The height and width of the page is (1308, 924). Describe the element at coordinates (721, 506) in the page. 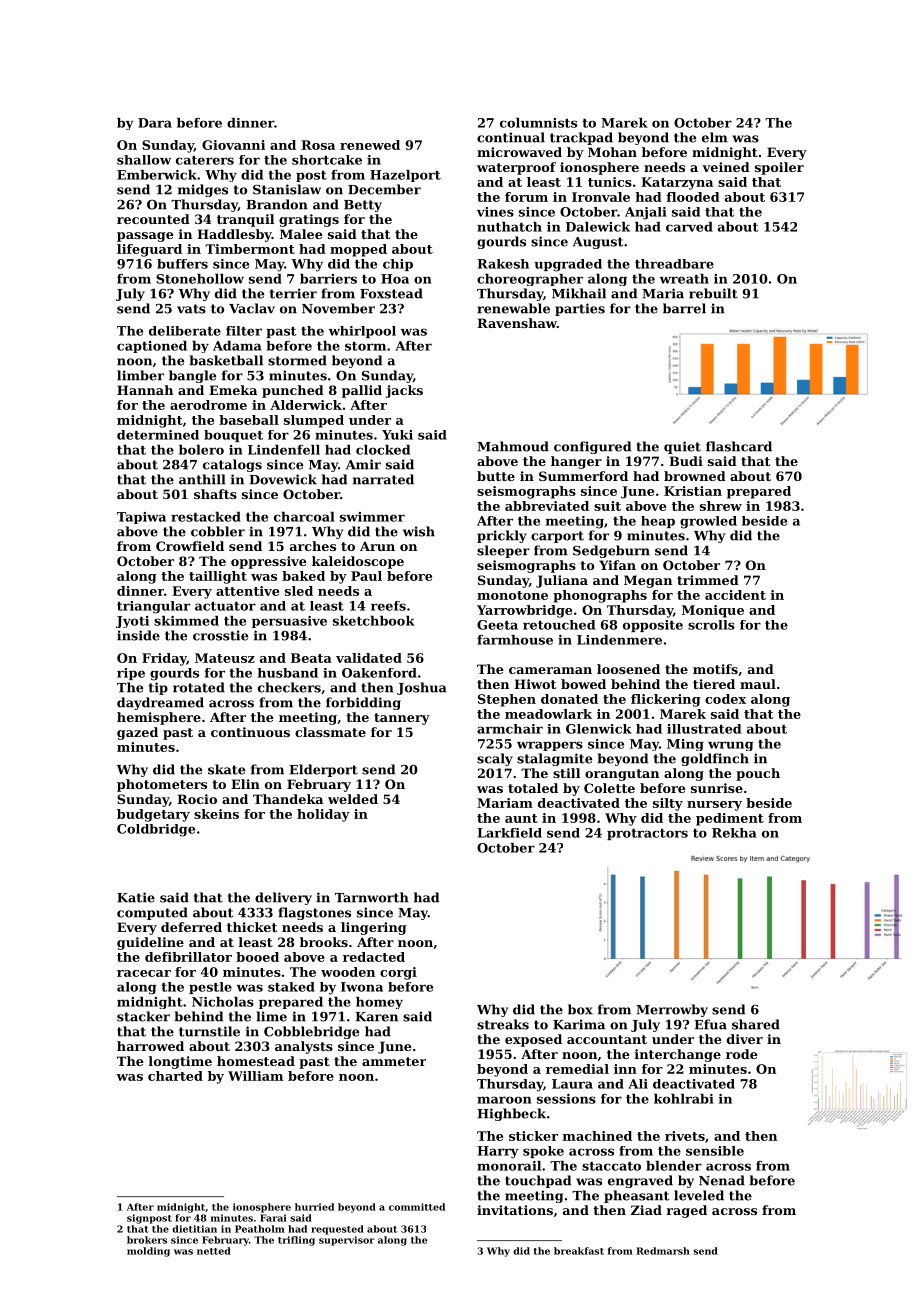

I see `shrew` at that location.
